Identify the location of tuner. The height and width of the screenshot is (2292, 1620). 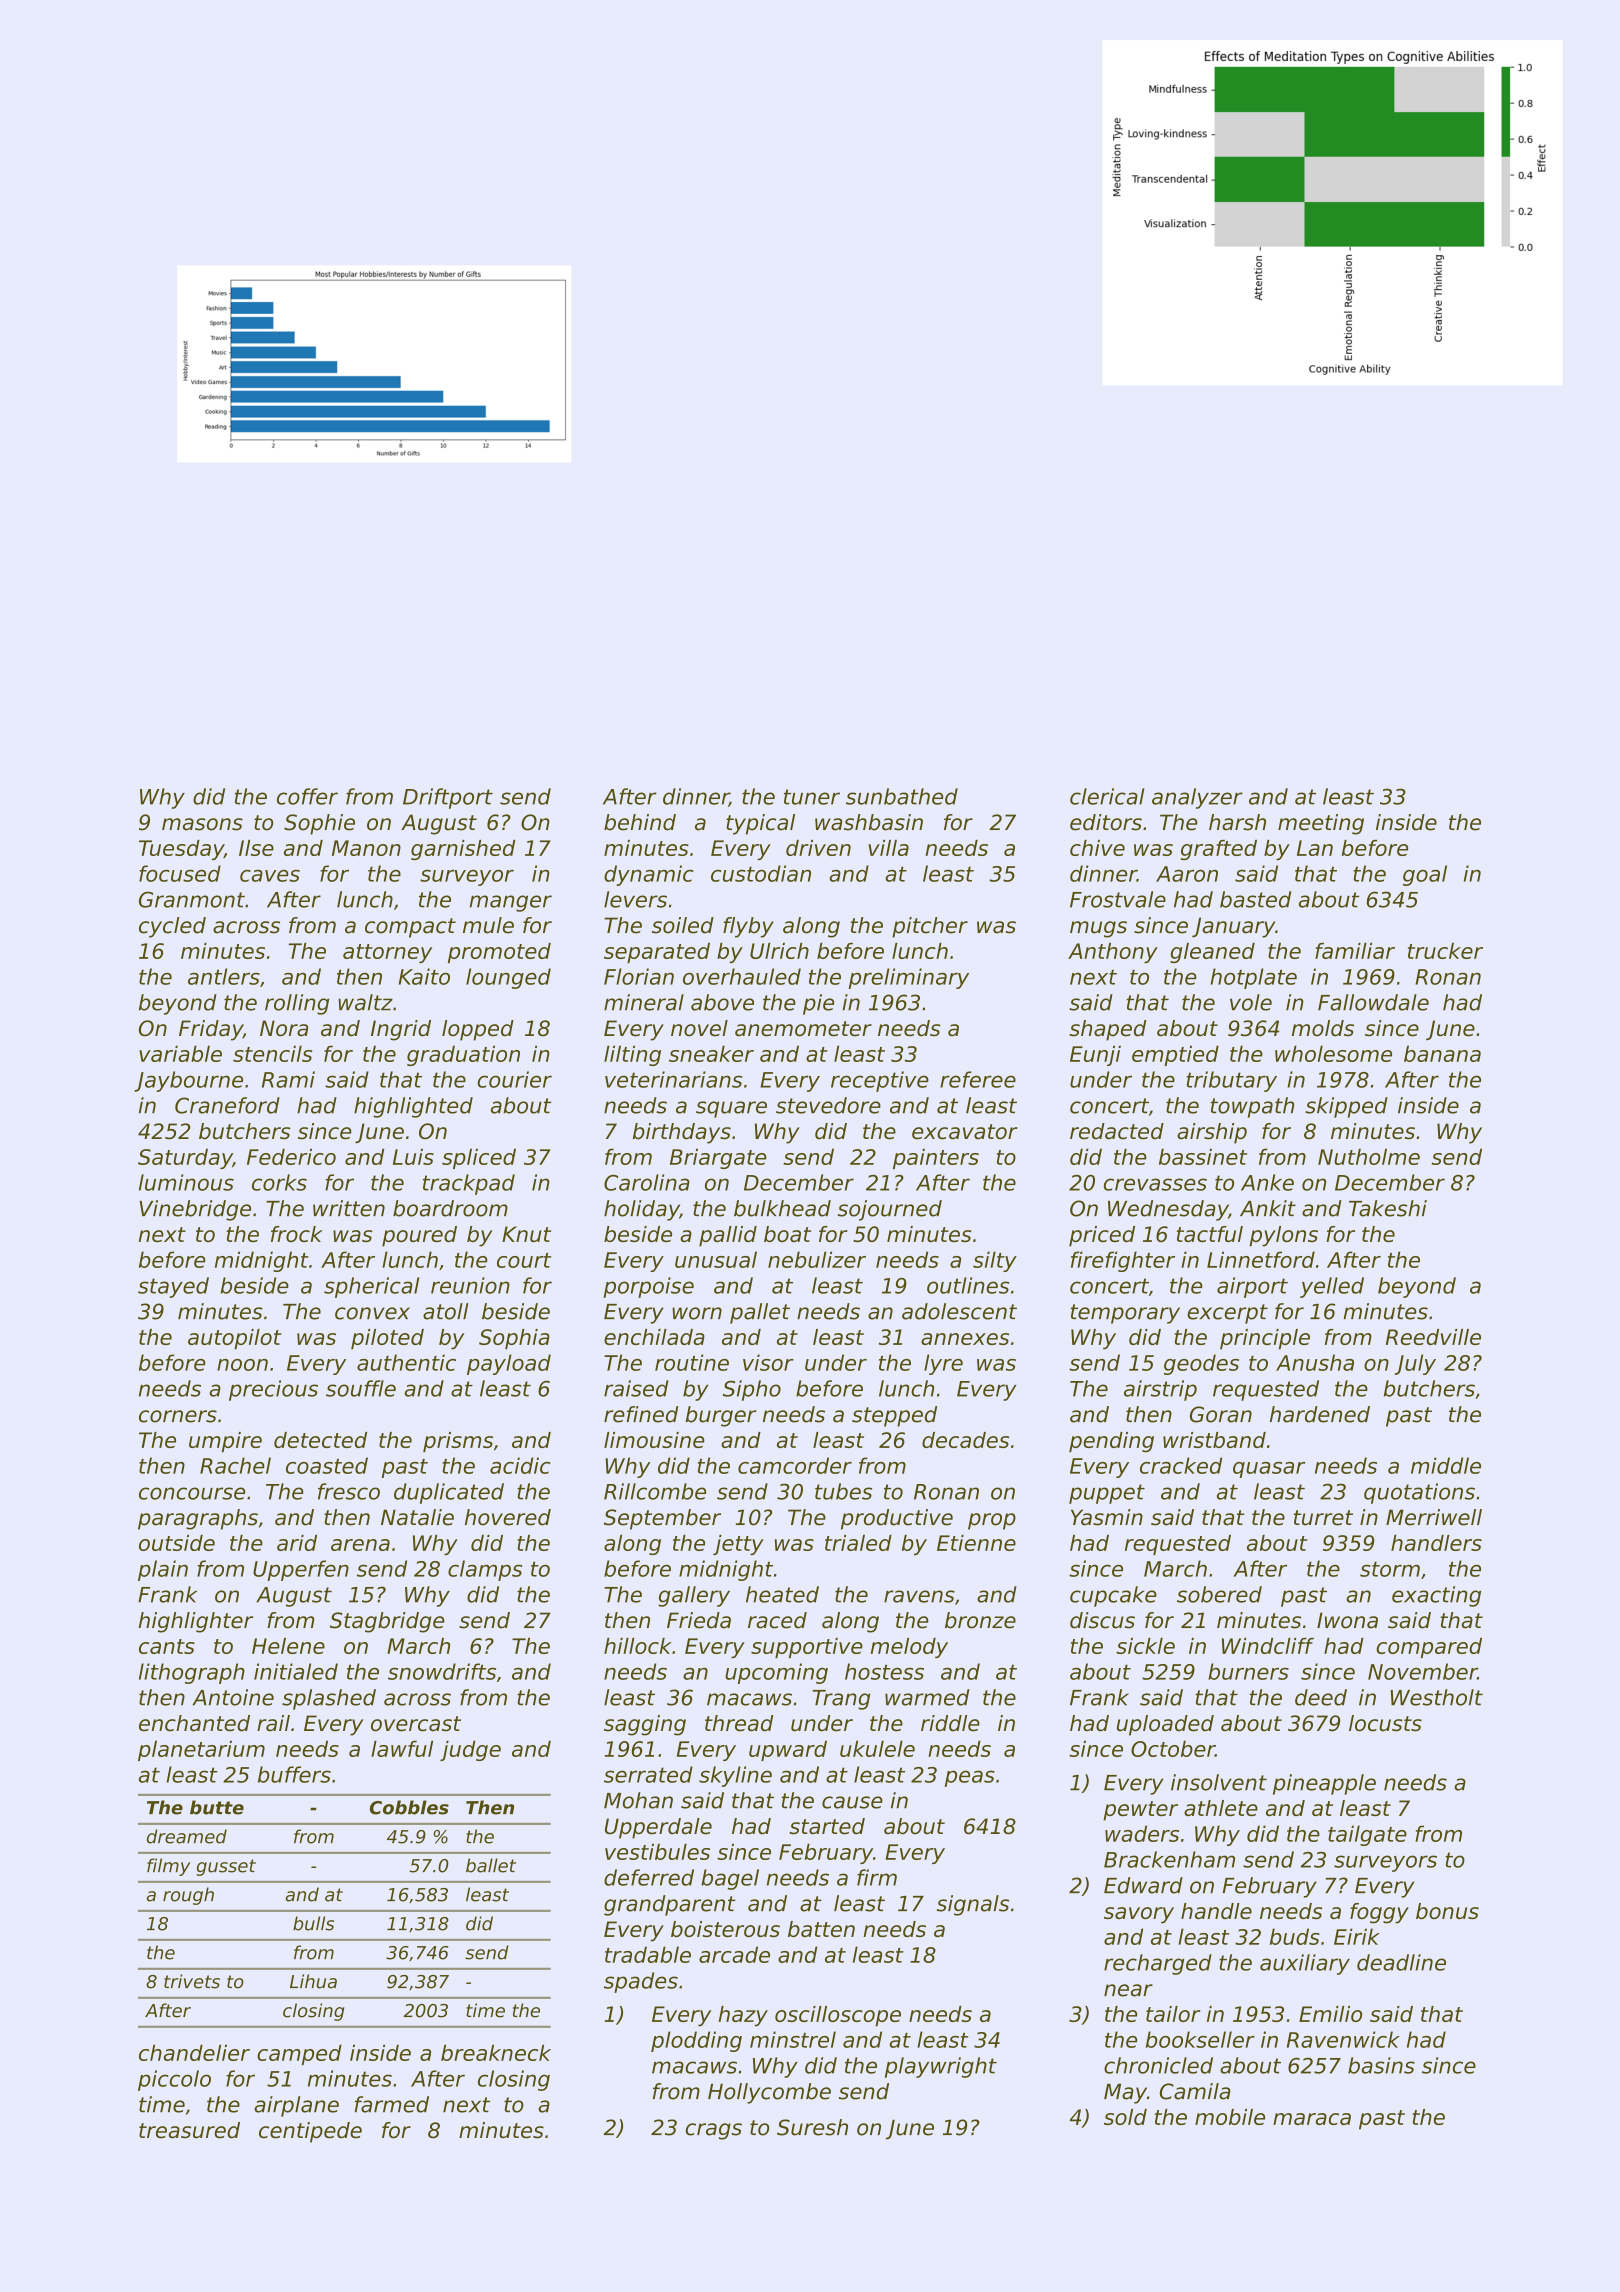
(812, 797).
